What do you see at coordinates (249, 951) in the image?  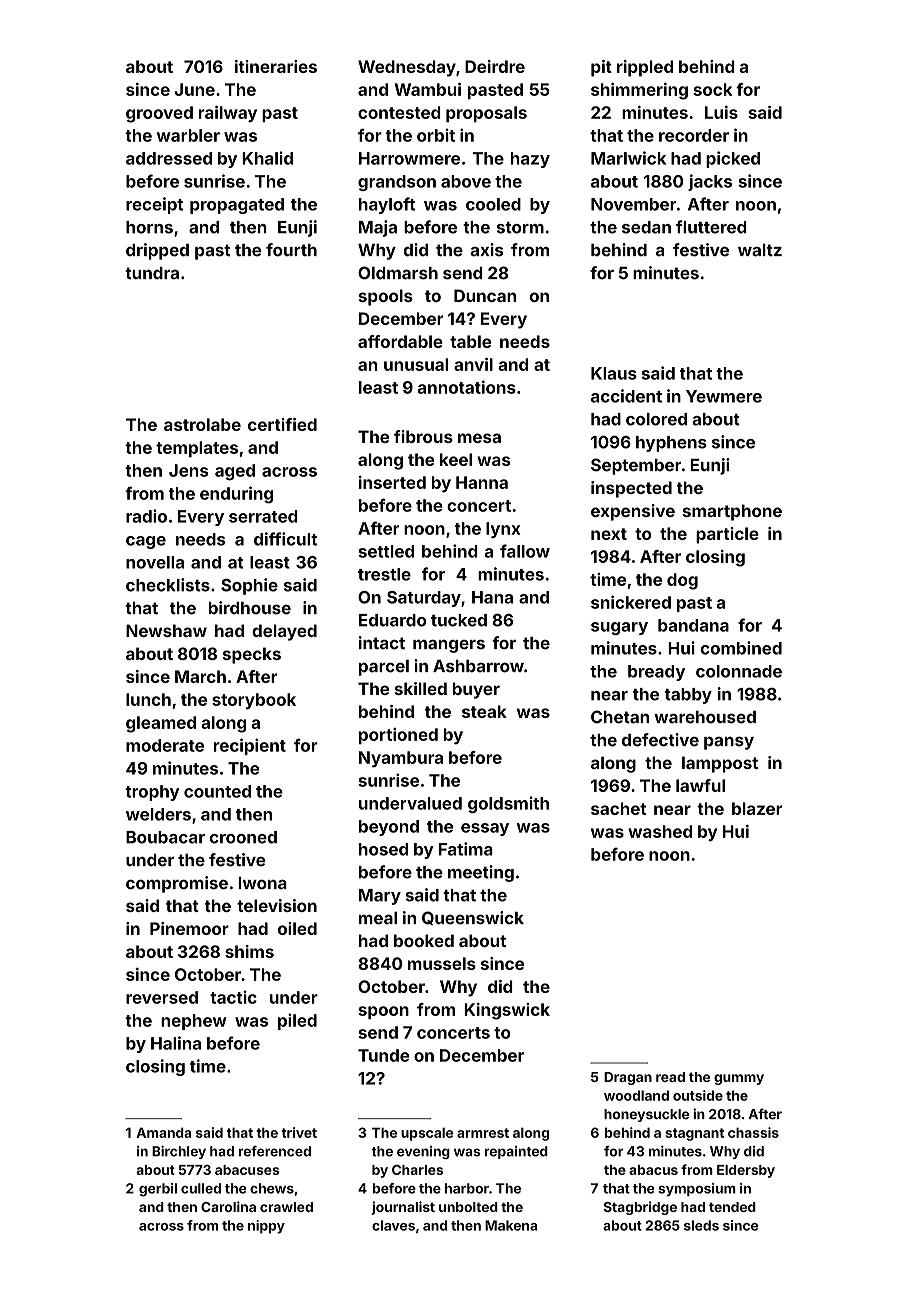 I see `shims` at bounding box center [249, 951].
